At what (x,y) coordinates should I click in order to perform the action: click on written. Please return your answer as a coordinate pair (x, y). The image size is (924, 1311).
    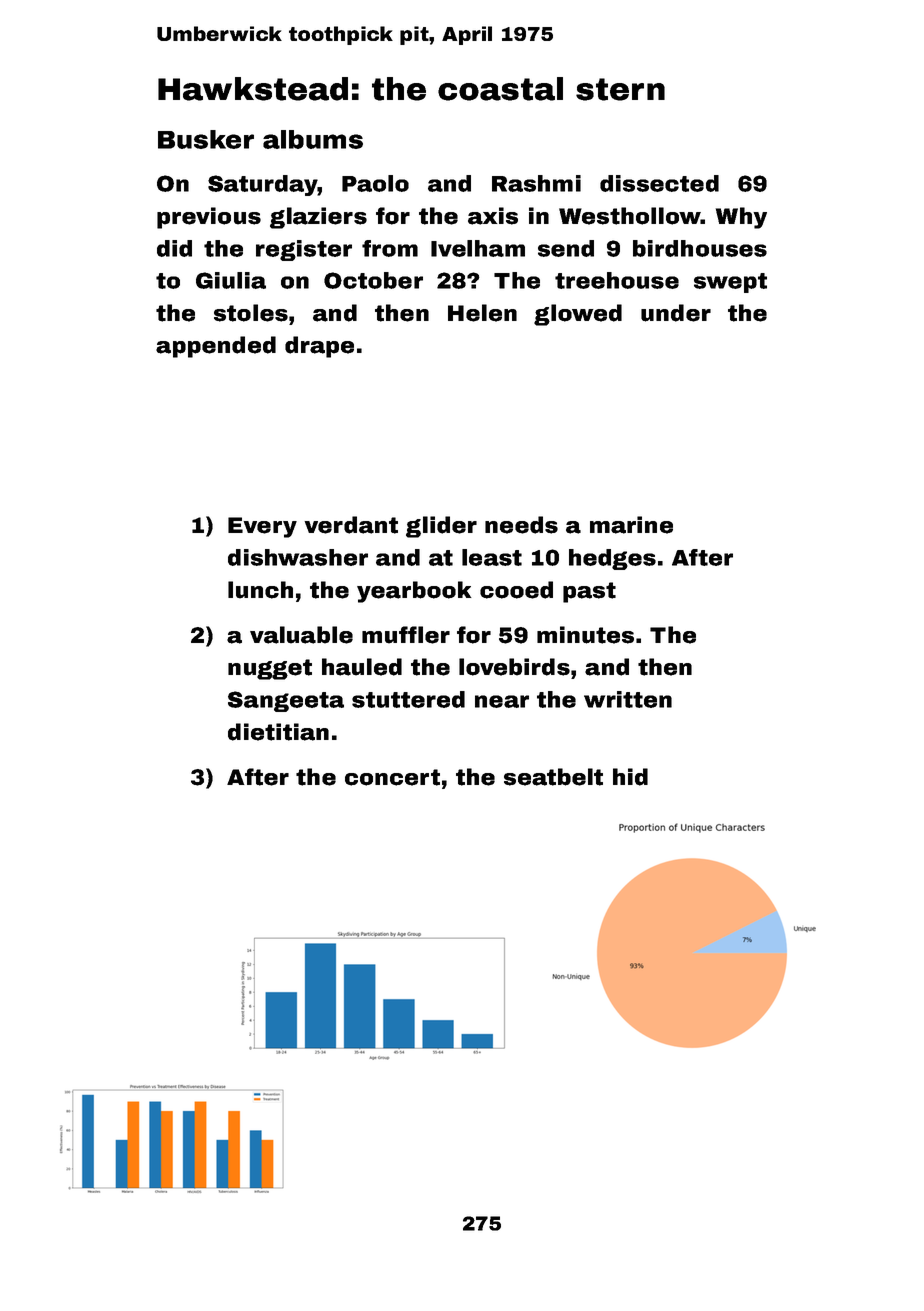
    Looking at the image, I should click on (628, 699).
